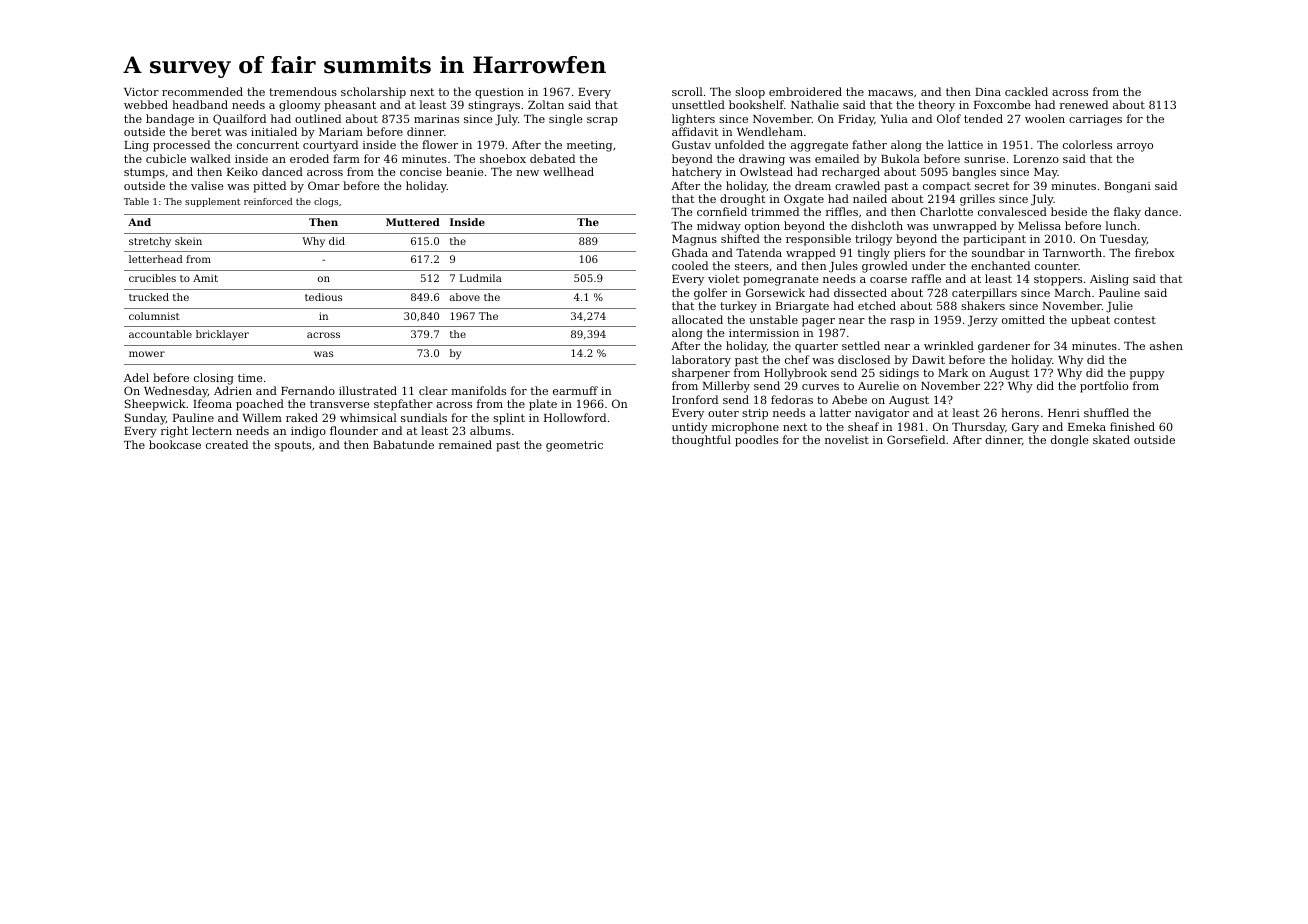 This page has height=924, width=1308. What do you see at coordinates (953, 372) in the page?
I see `Mark` at bounding box center [953, 372].
